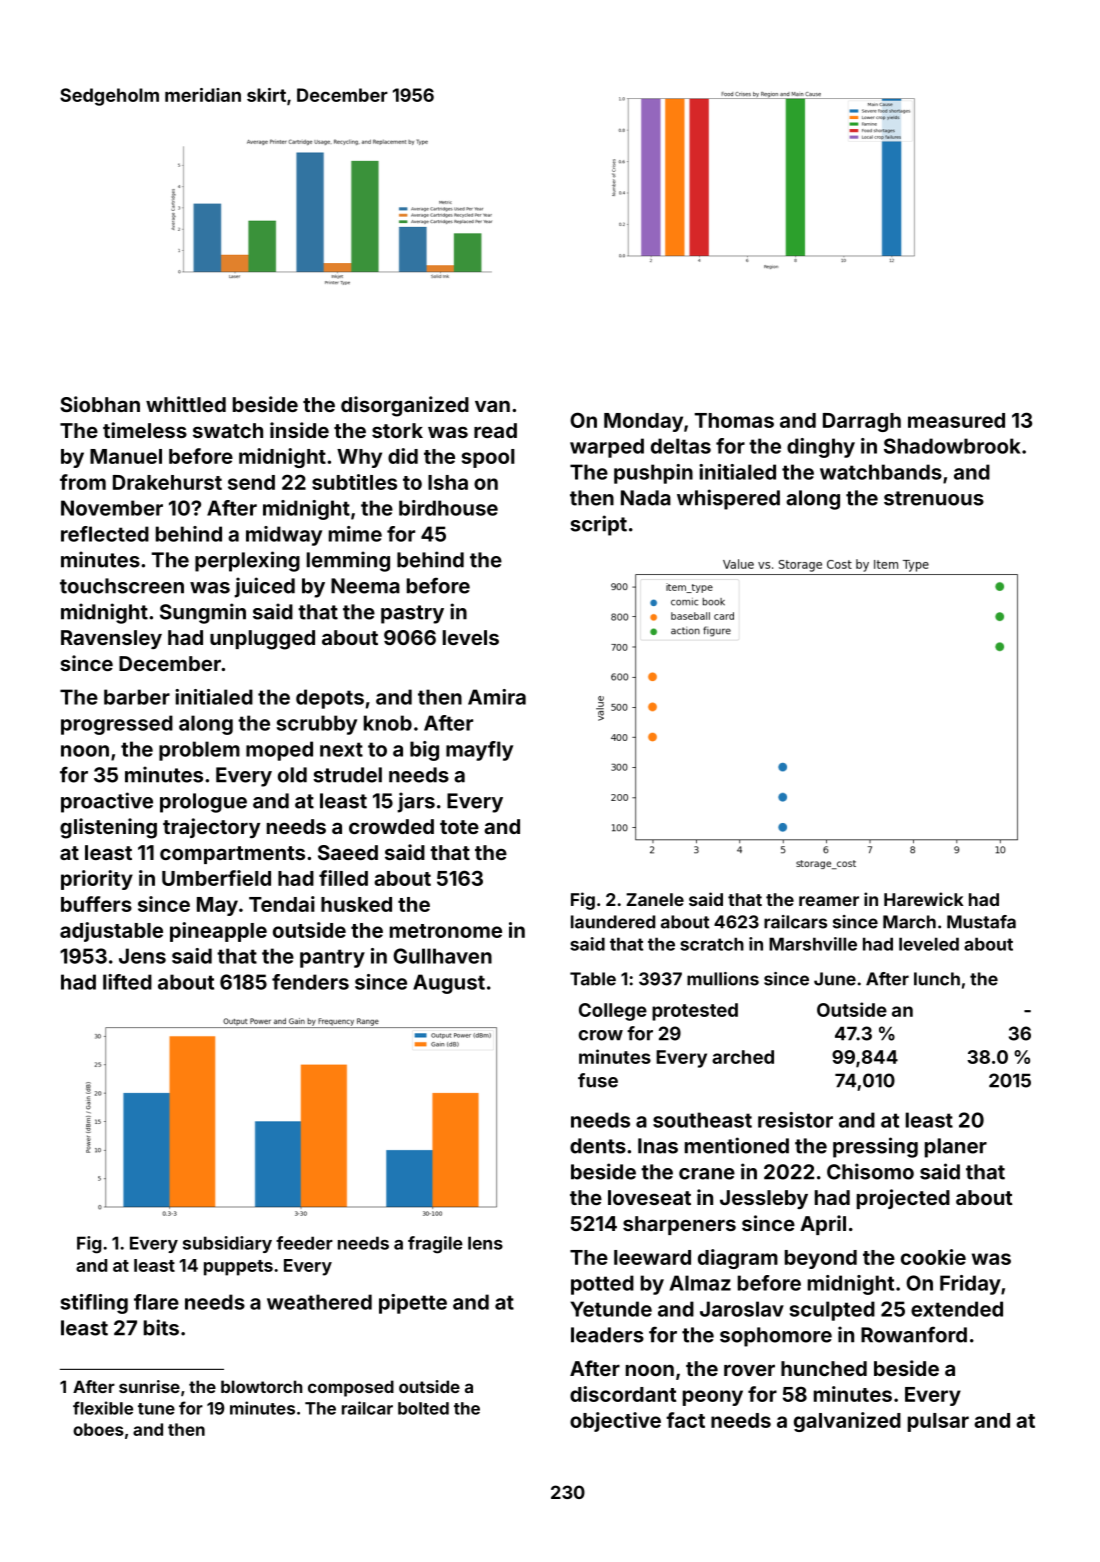 The height and width of the screenshot is (1562, 1100). What do you see at coordinates (94, 1304) in the screenshot?
I see `stifling` at bounding box center [94, 1304].
